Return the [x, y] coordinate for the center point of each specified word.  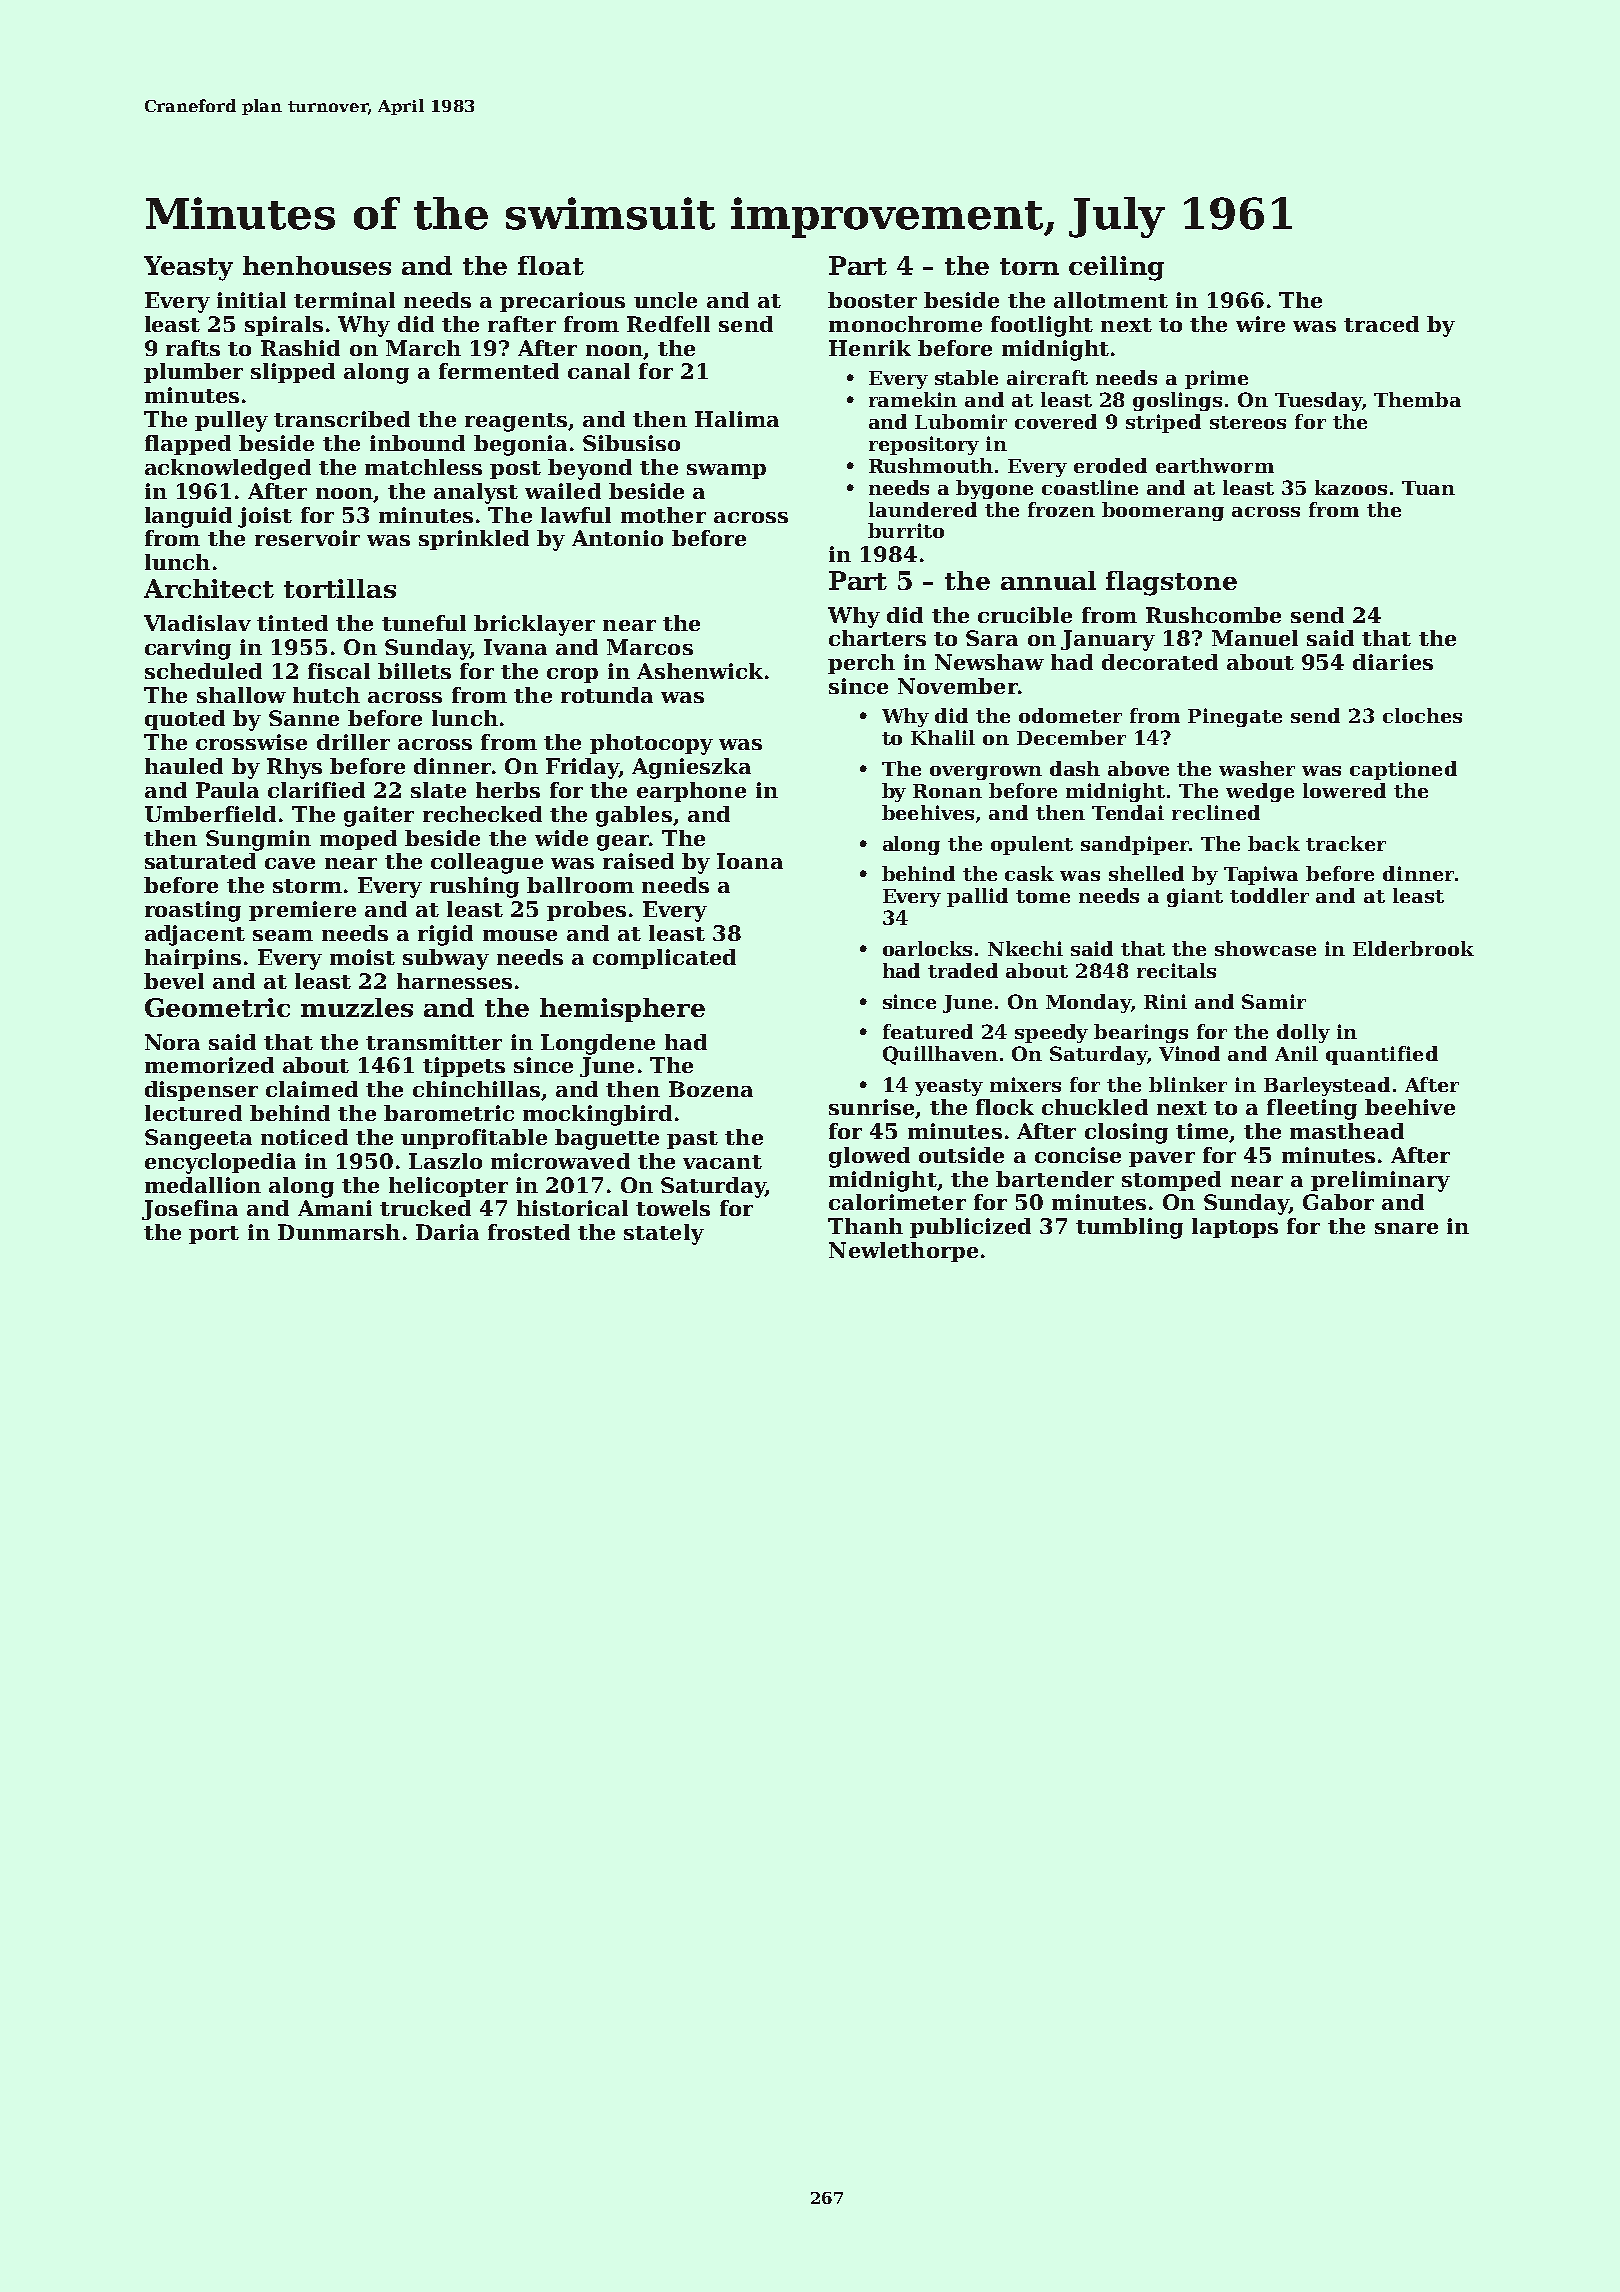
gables [634, 816]
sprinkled [474, 540]
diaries [1393, 662]
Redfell [668, 324]
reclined [1216, 812]
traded [963, 970]
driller [353, 742]
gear [623, 843]
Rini [1165, 1001]
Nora [172, 1042]
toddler [1269, 895]
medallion [203, 1185]
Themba [1417, 399]
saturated [200, 861]
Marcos [650, 647]
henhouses [317, 265]
